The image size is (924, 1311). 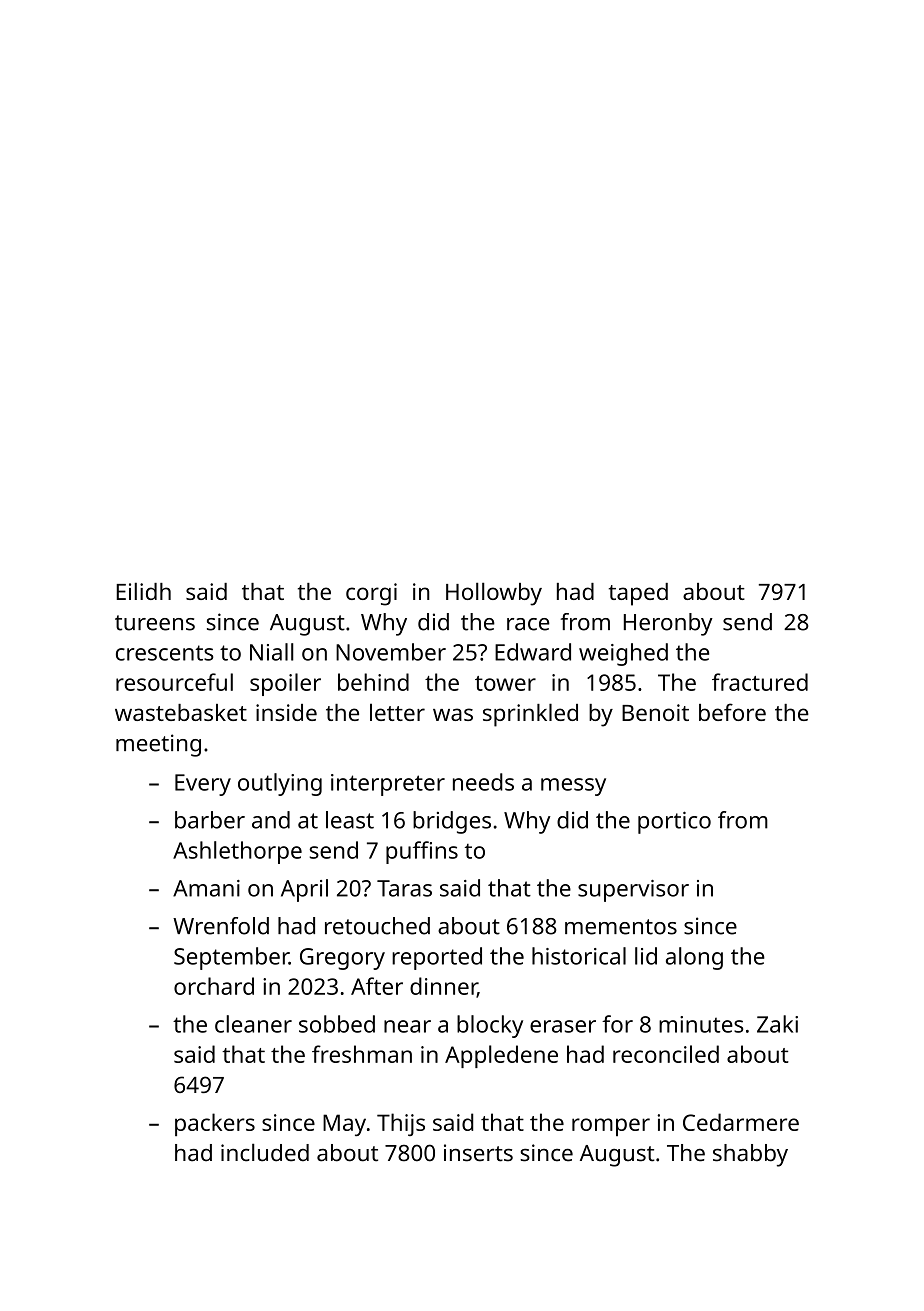 I want to click on messy, so click(x=573, y=787).
